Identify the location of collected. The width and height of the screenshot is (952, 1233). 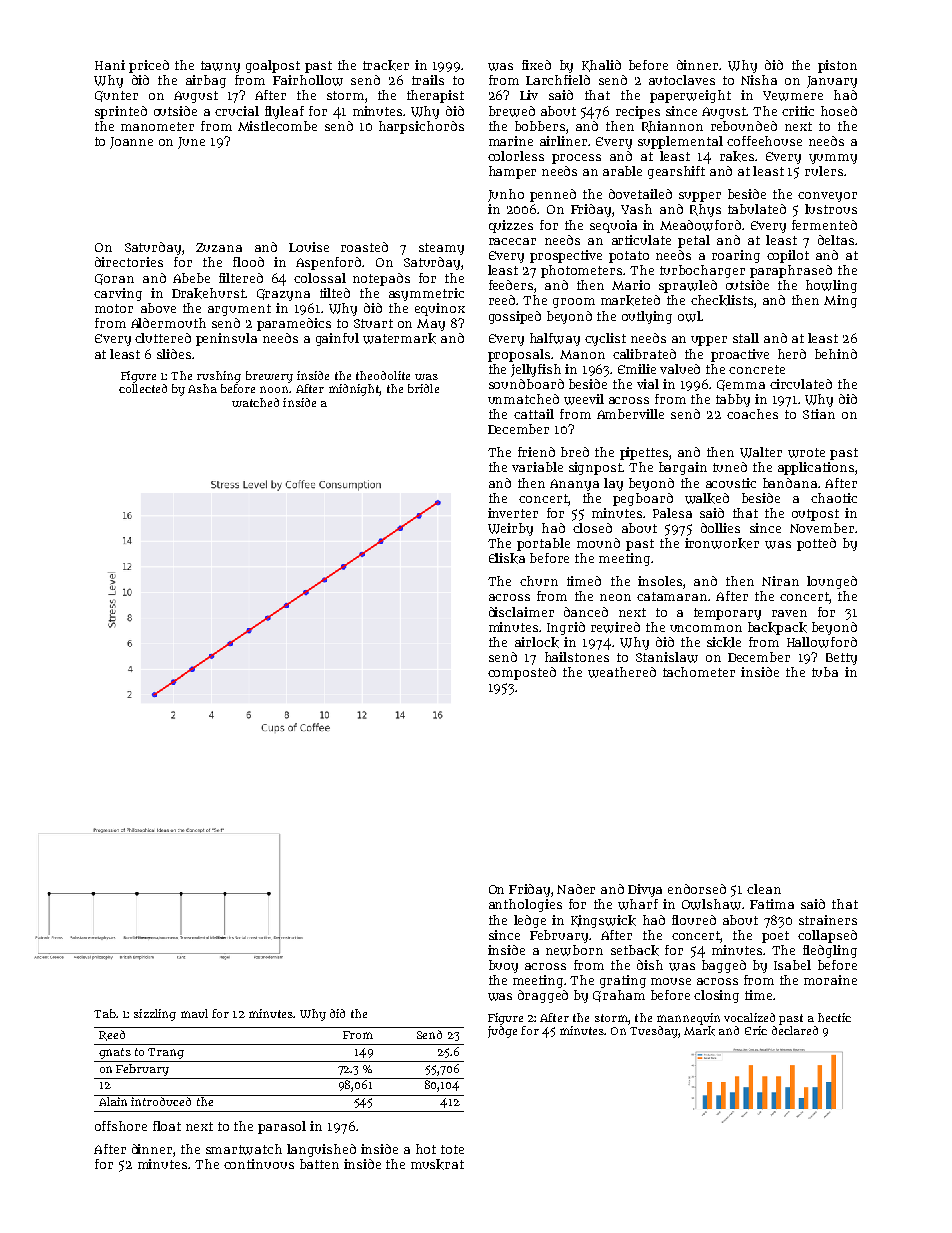
(143, 388).
